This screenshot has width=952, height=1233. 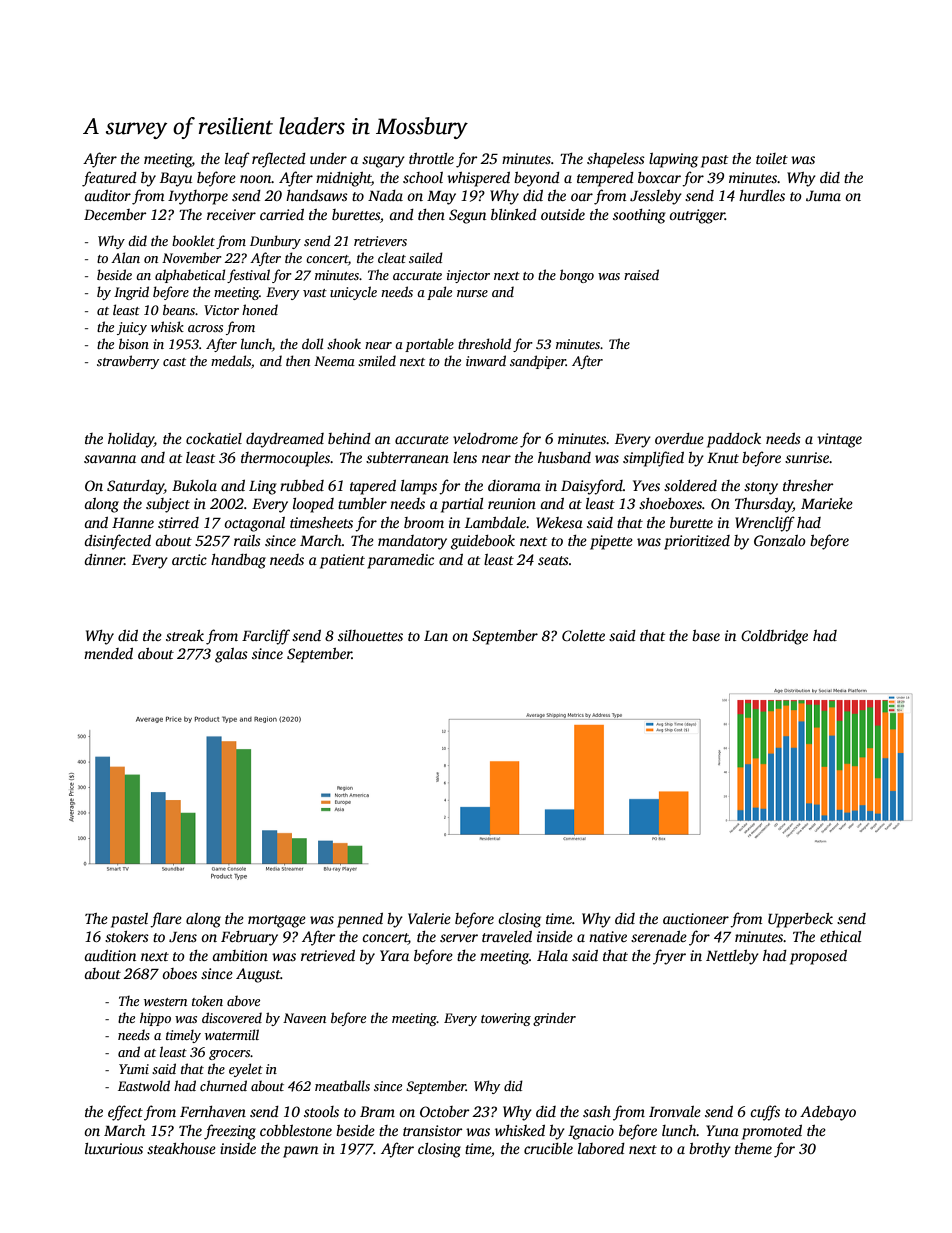 I want to click on Colette, so click(x=583, y=635).
